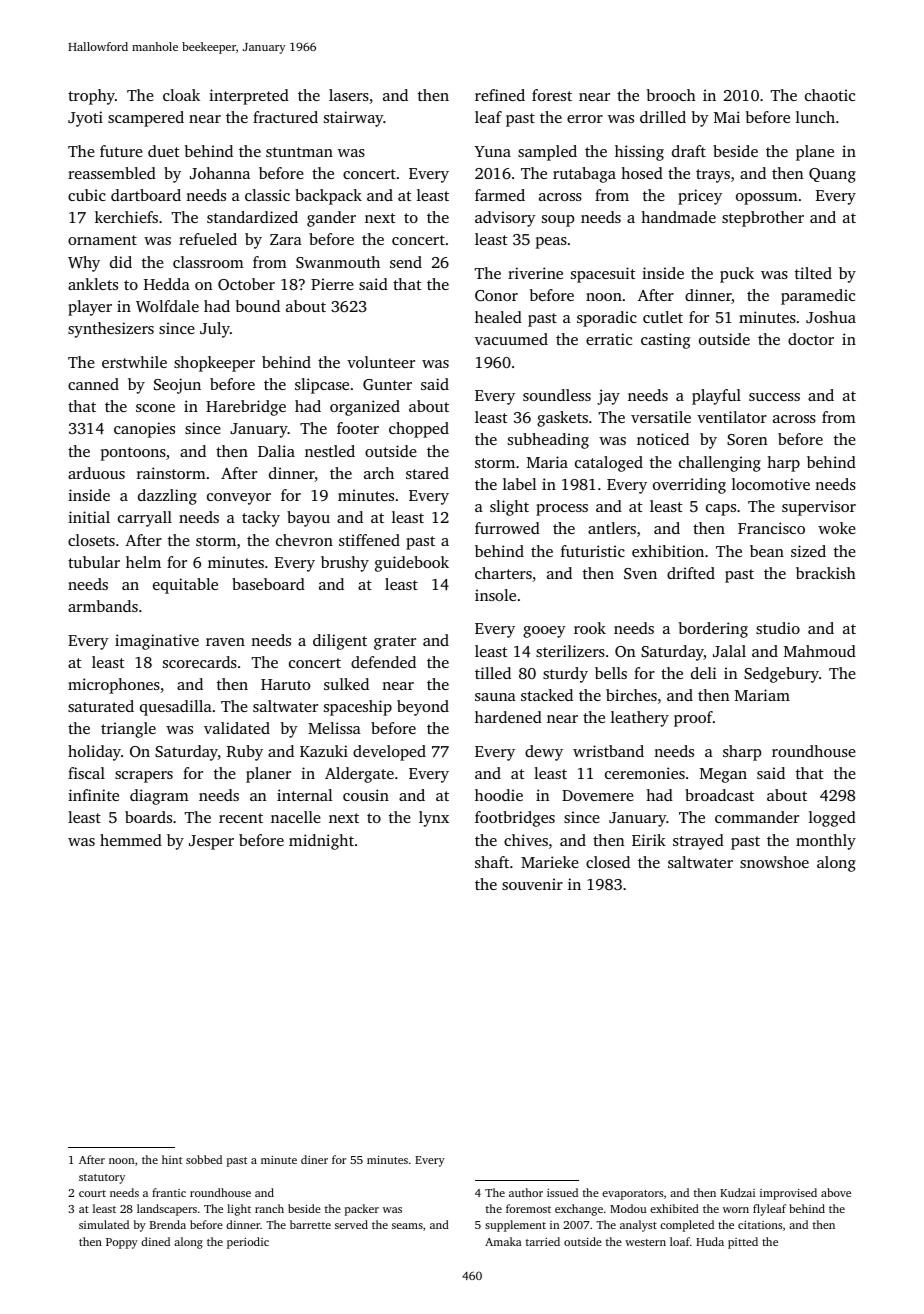  What do you see at coordinates (122, 1243) in the page?
I see `Poppy` at bounding box center [122, 1243].
